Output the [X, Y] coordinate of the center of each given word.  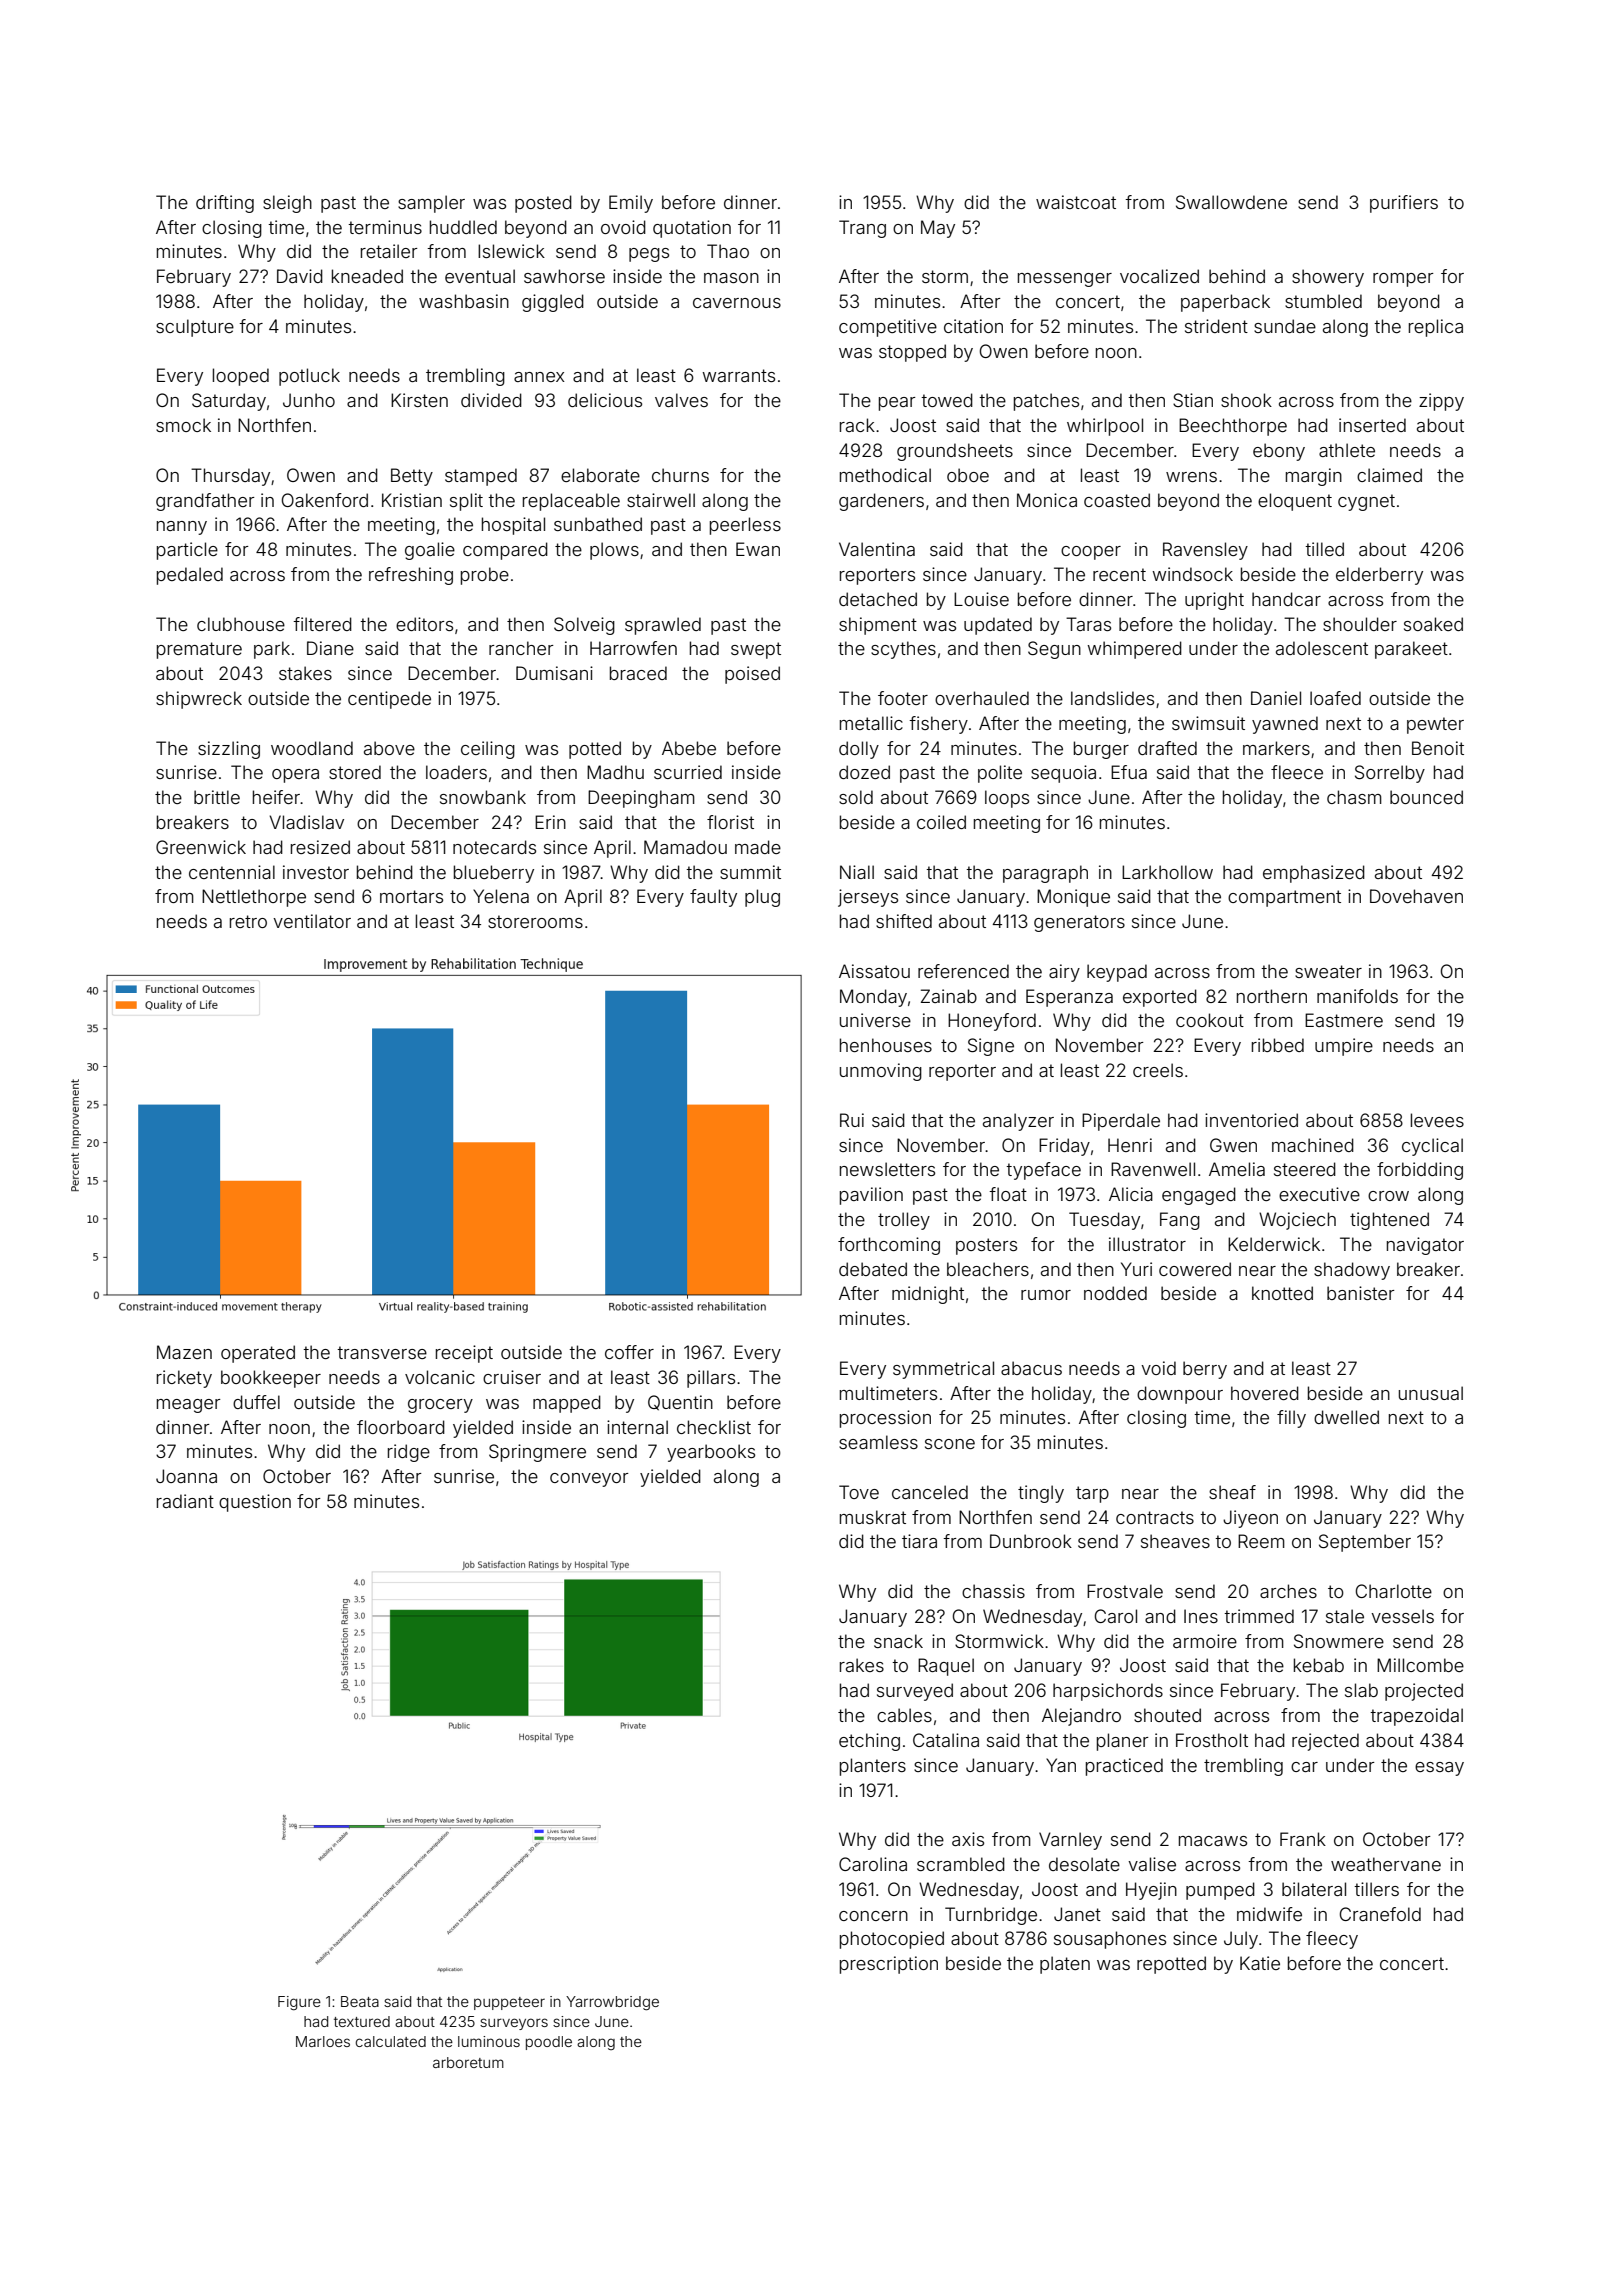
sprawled [663, 626]
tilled [1324, 549]
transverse [382, 1352]
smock [183, 425]
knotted [1282, 1293]
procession [885, 1419]
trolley [904, 1221]
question [255, 1503]
